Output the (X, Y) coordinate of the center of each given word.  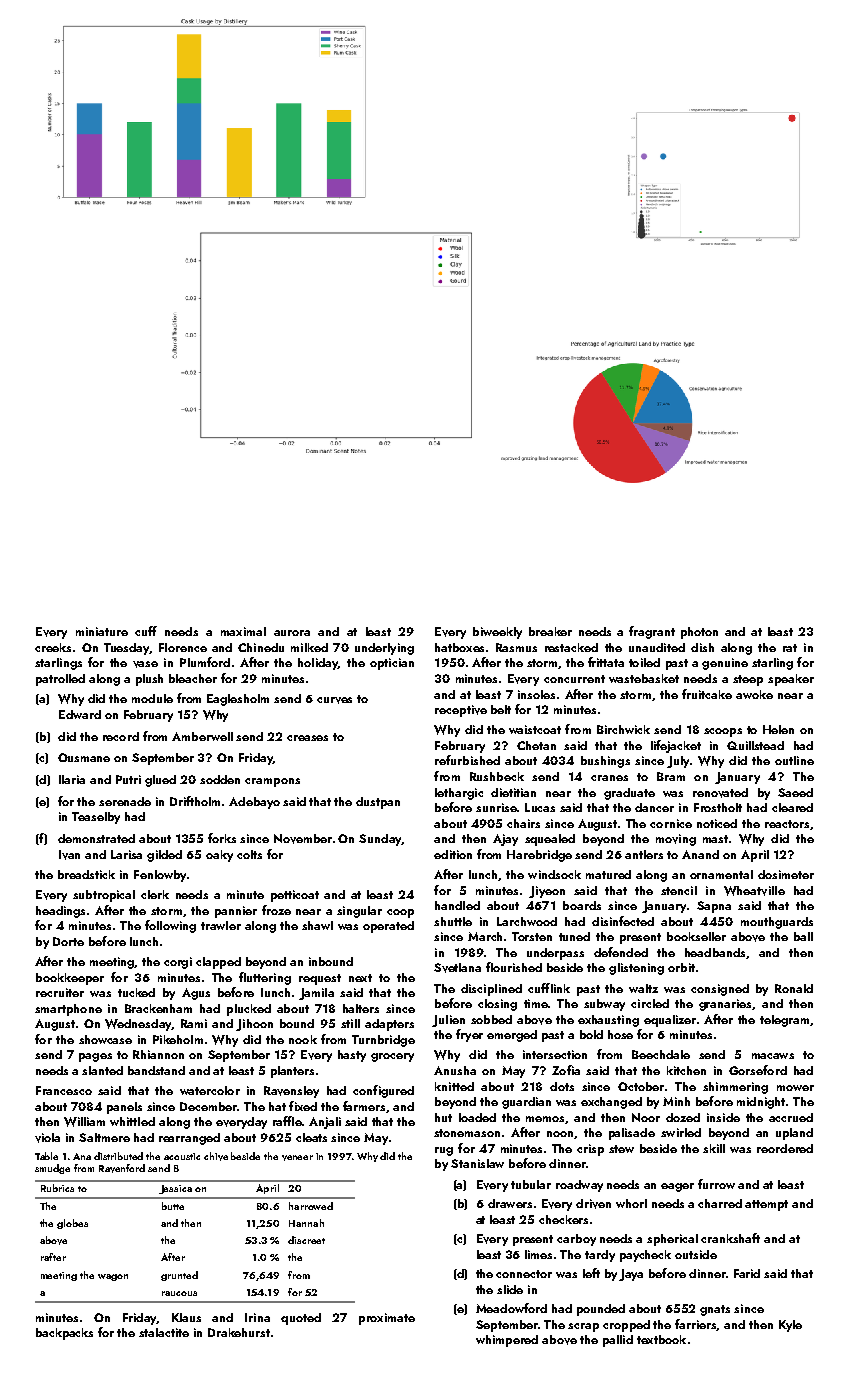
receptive (461, 711)
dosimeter (786, 874)
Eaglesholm (238, 700)
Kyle (790, 1326)
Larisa (126, 854)
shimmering (735, 1088)
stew (621, 1149)
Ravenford (122, 1168)
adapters (389, 1025)
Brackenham (158, 1008)
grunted (179, 1276)
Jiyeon (547, 892)
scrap (583, 1327)
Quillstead (755, 745)
